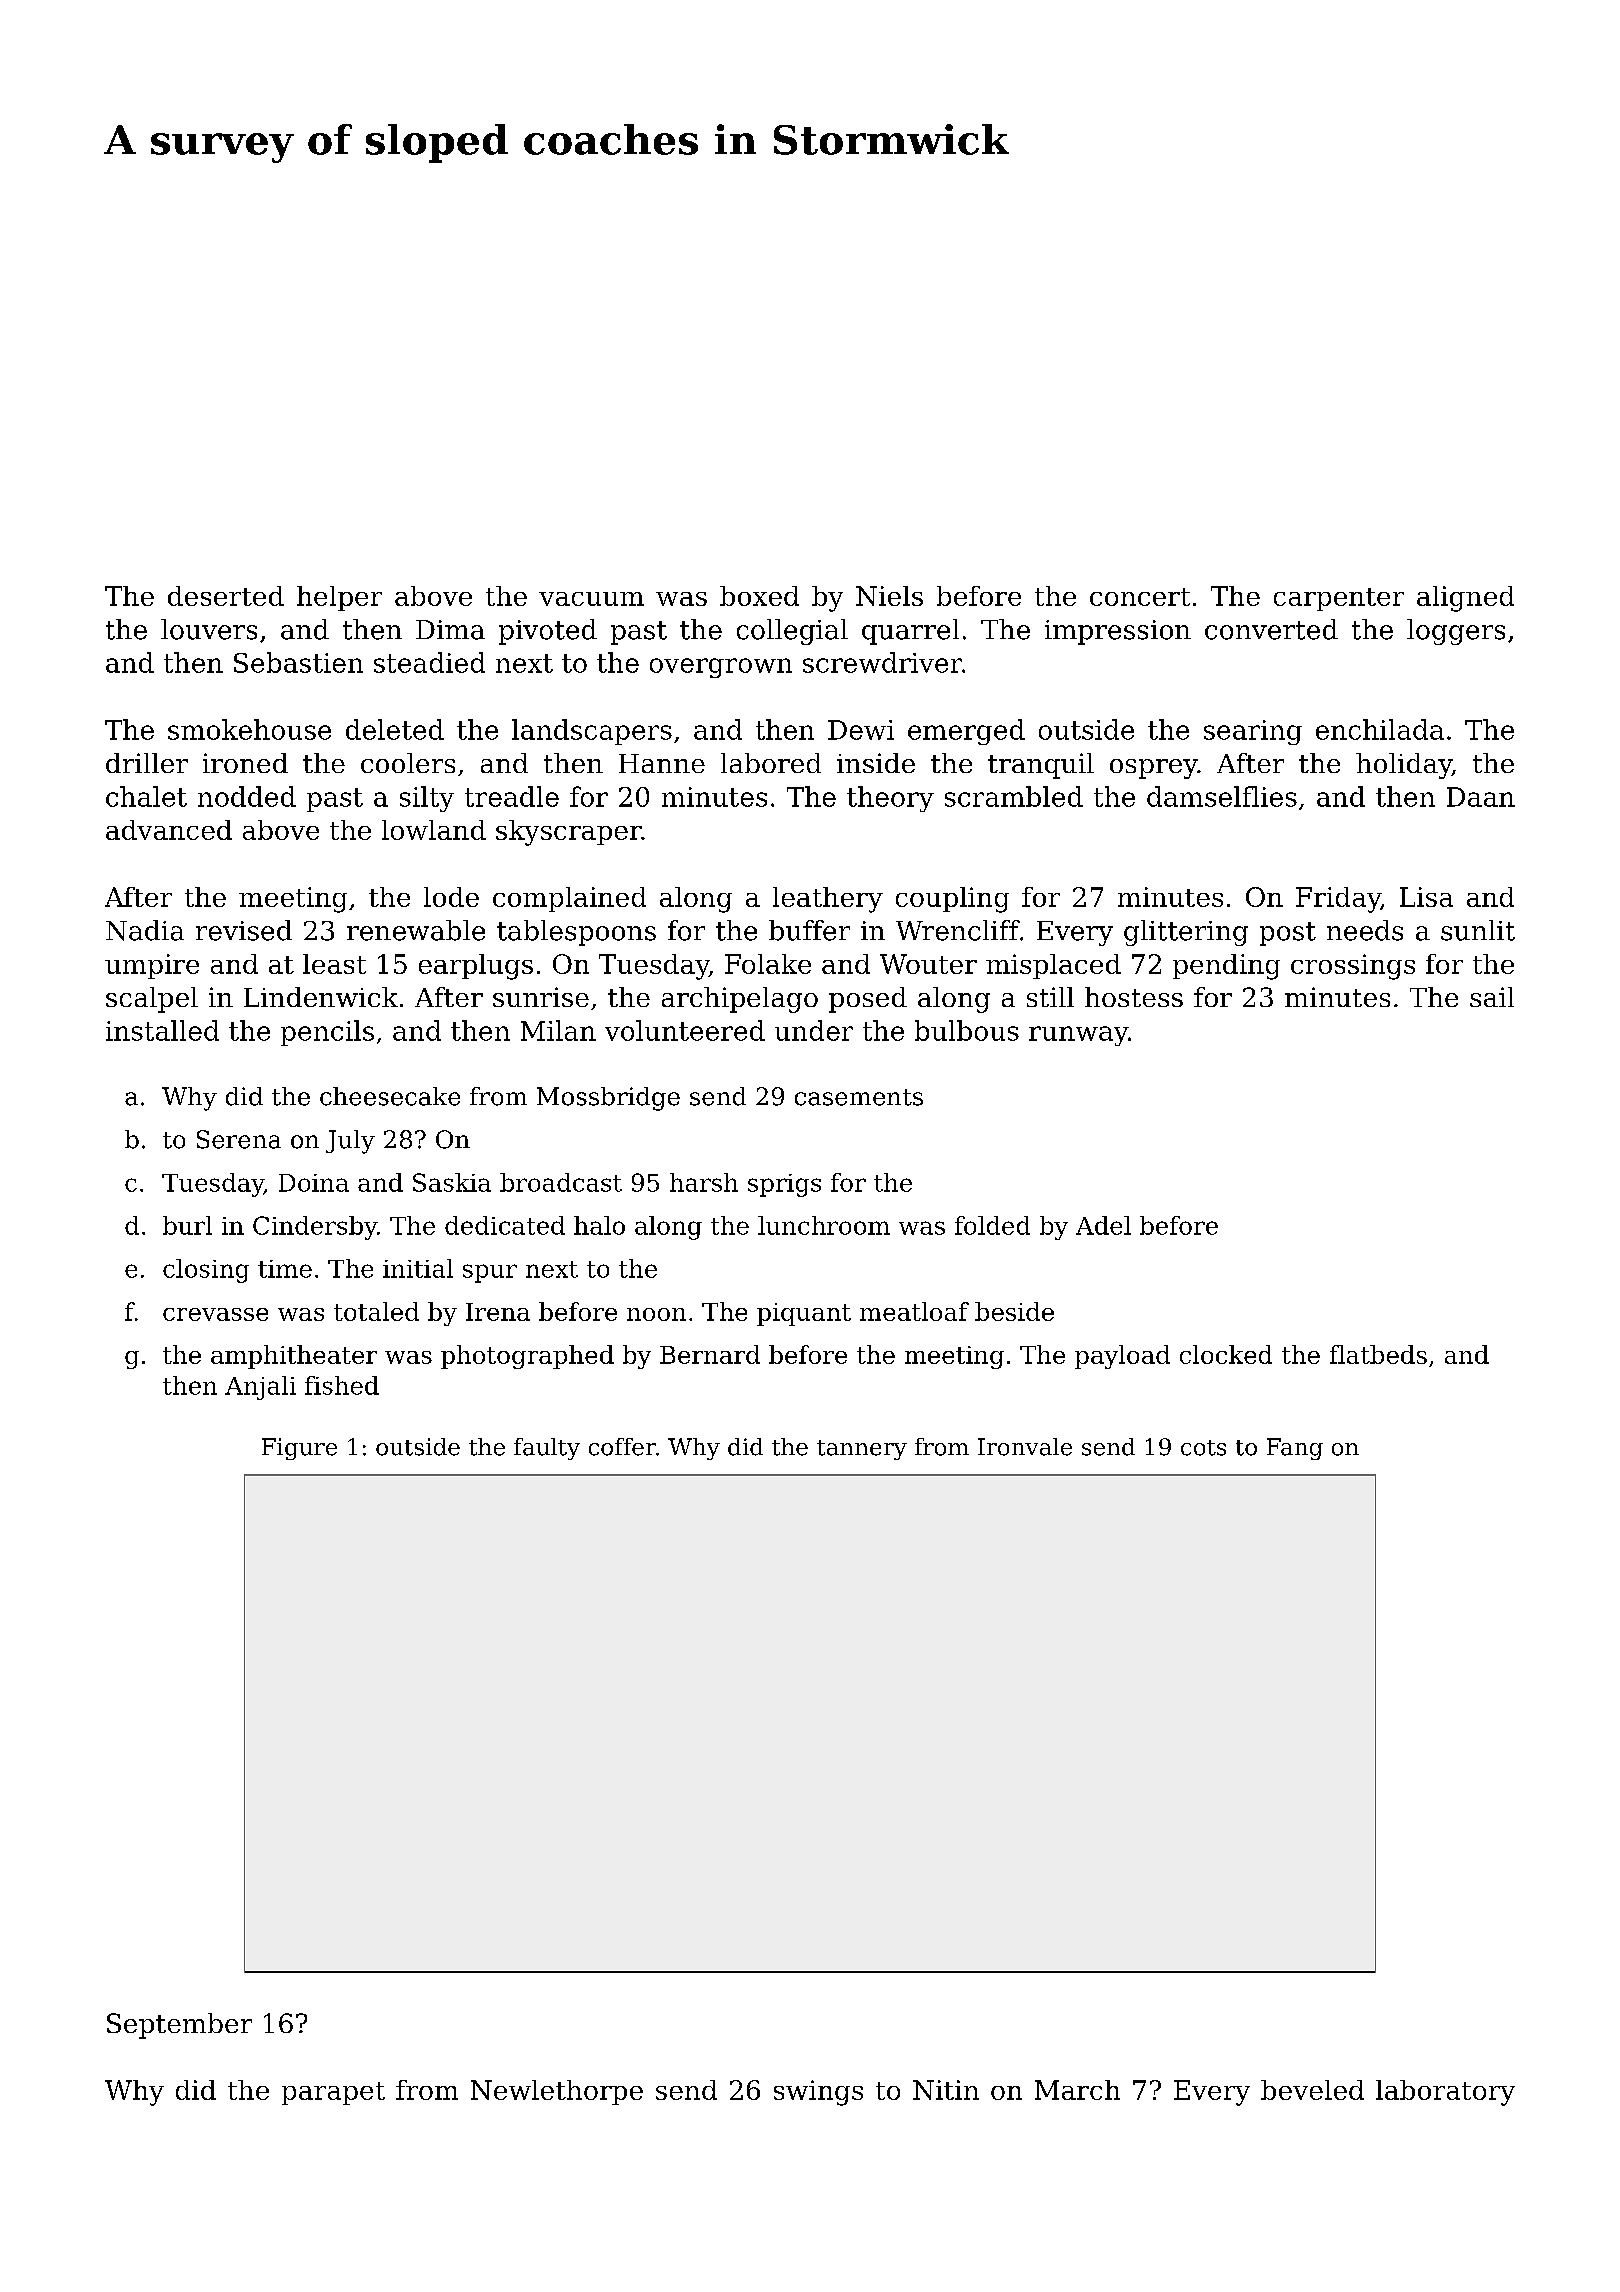 Image resolution: width=1620 pixels, height=2292 pixels. What do you see at coordinates (342, 1385) in the screenshot?
I see `fished` at bounding box center [342, 1385].
